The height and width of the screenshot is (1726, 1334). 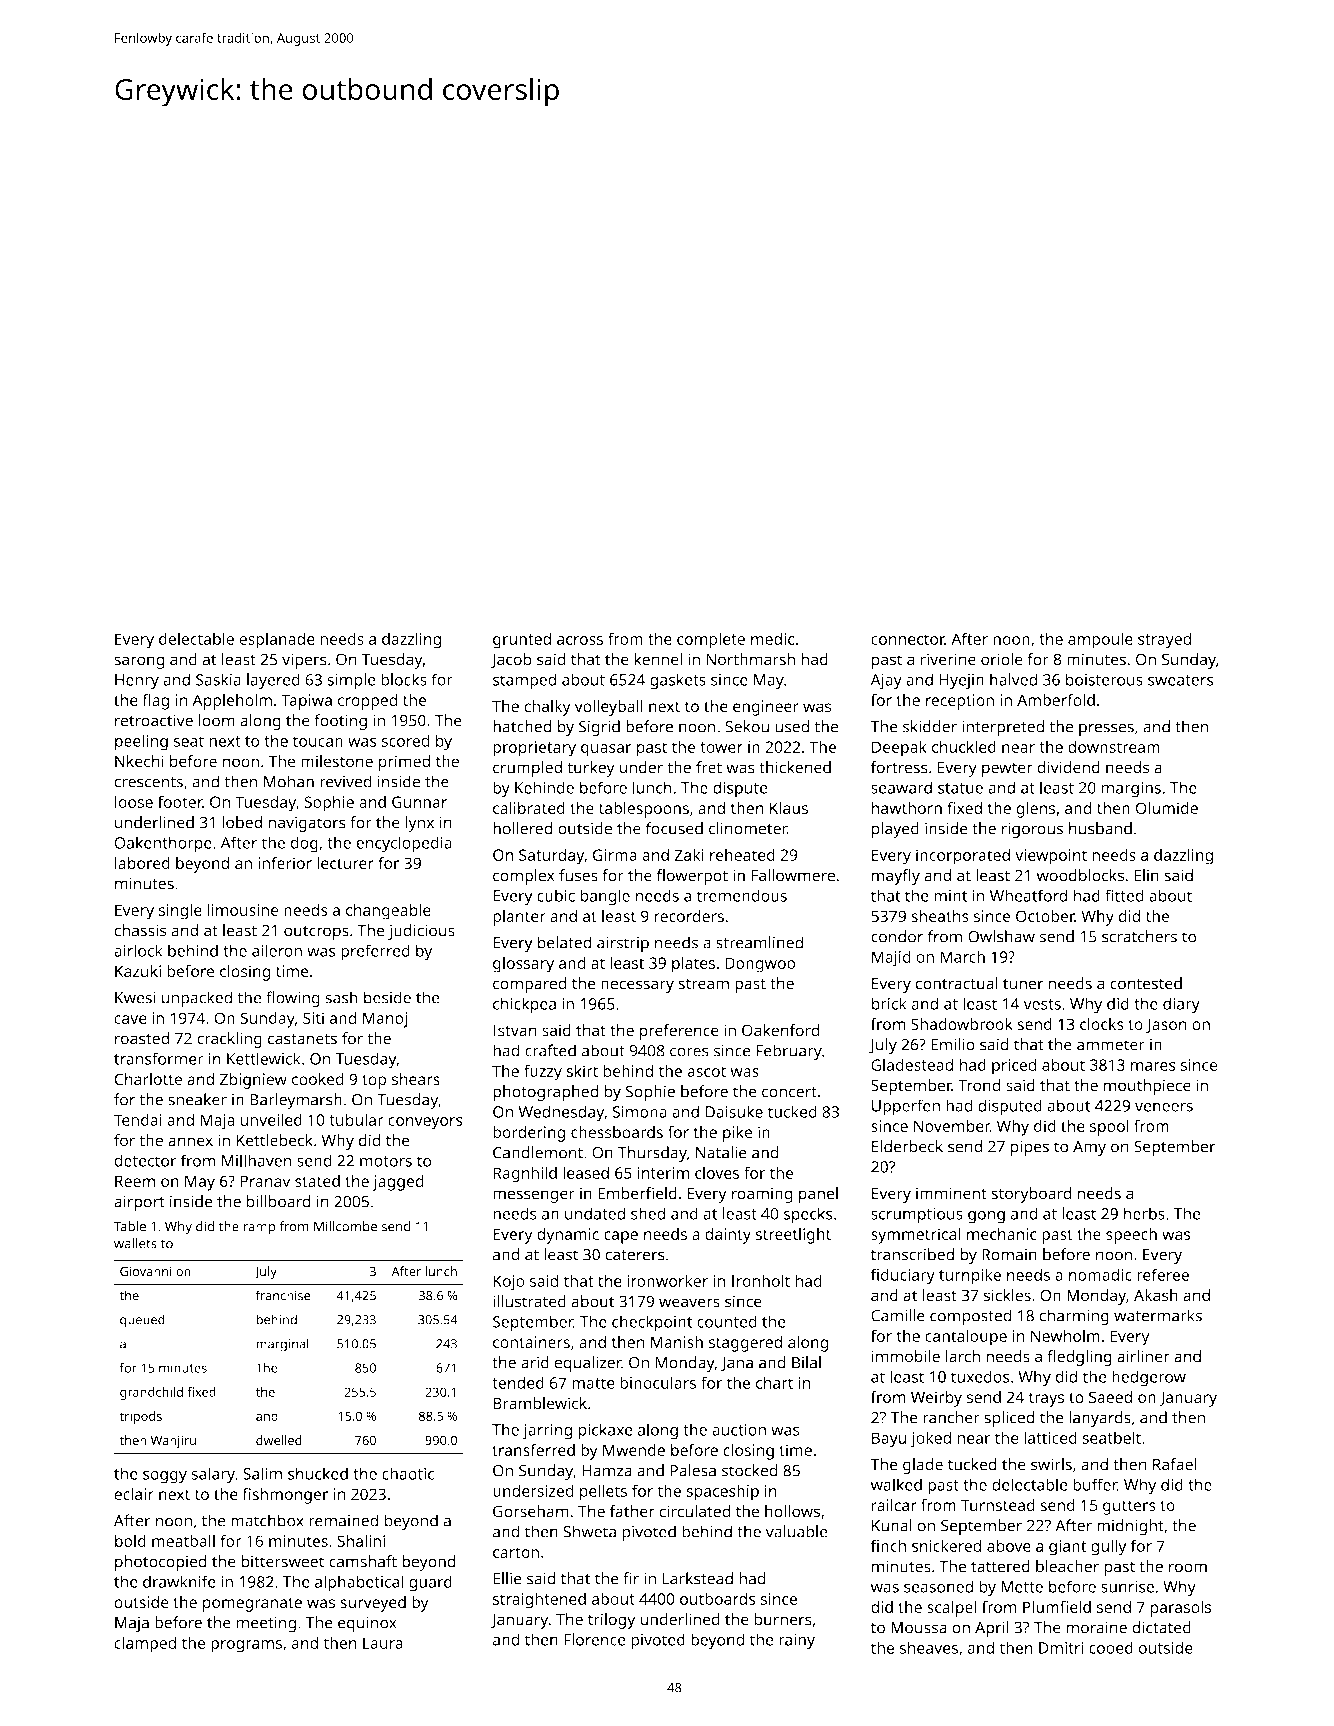 I want to click on airstrip, so click(x=623, y=944).
